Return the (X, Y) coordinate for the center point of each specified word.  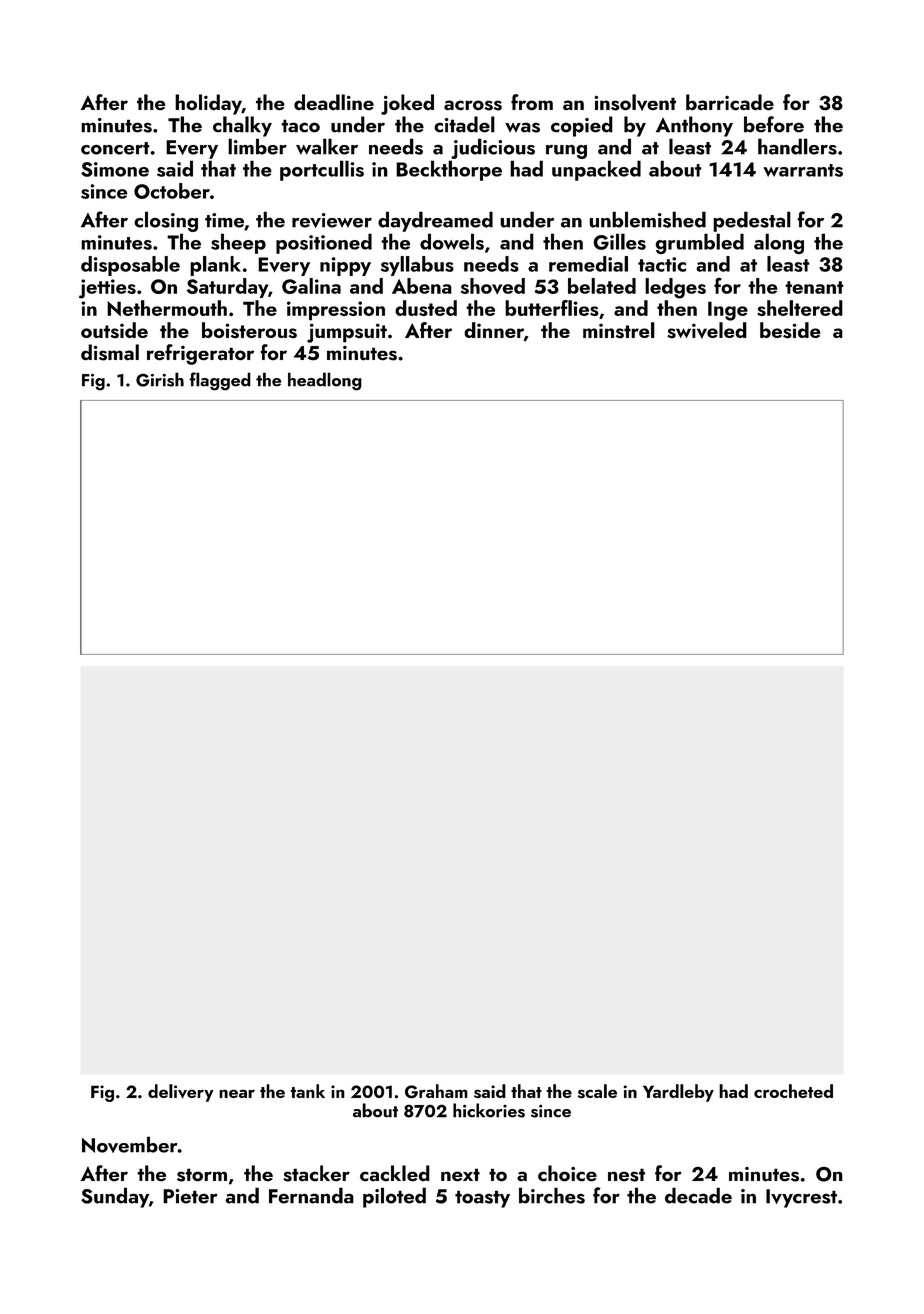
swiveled (707, 330)
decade (698, 1195)
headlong (325, 381)
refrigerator (200, 354)
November (130, 1144)
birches (552, 1195)
